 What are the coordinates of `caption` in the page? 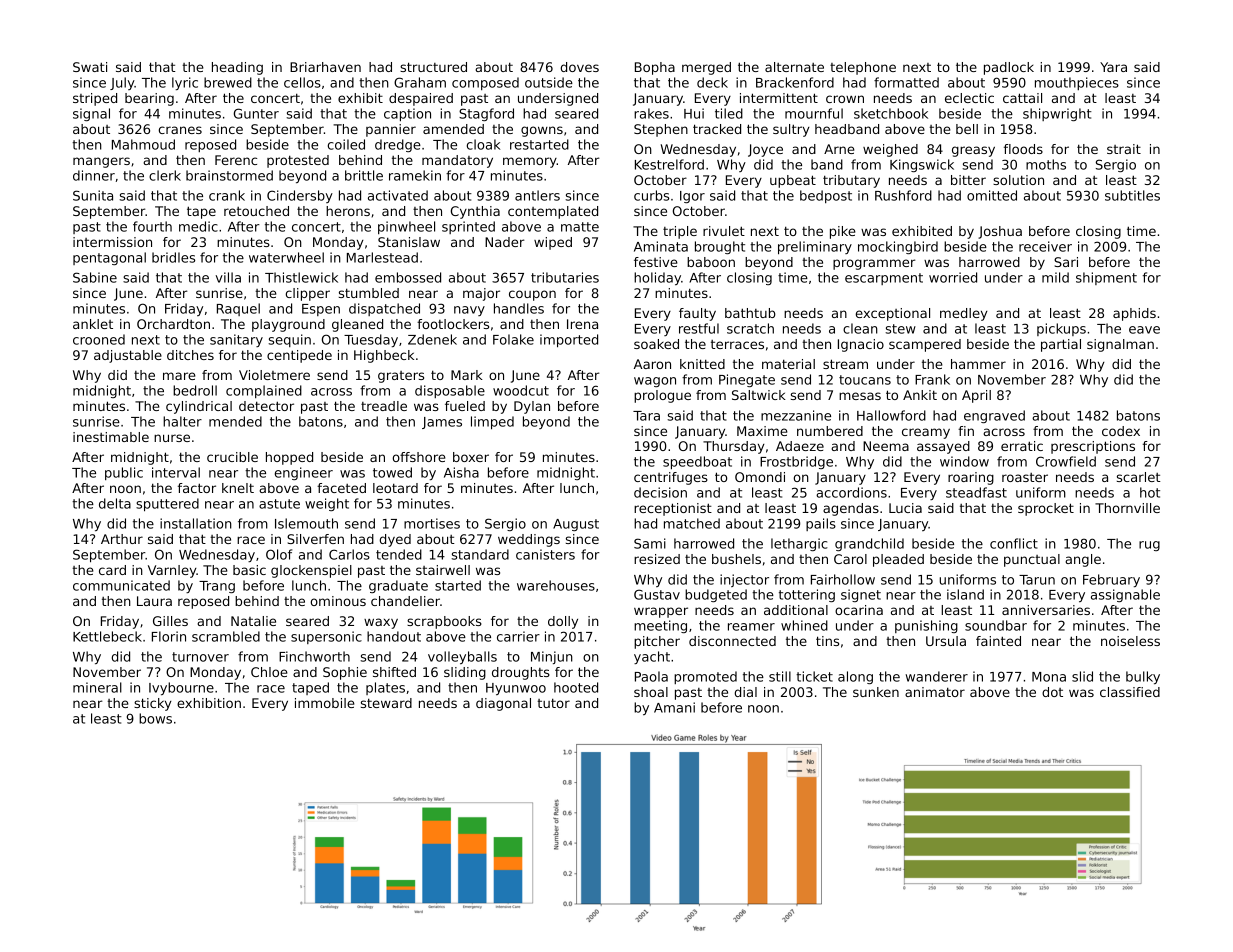 It's located at (407, 115).
